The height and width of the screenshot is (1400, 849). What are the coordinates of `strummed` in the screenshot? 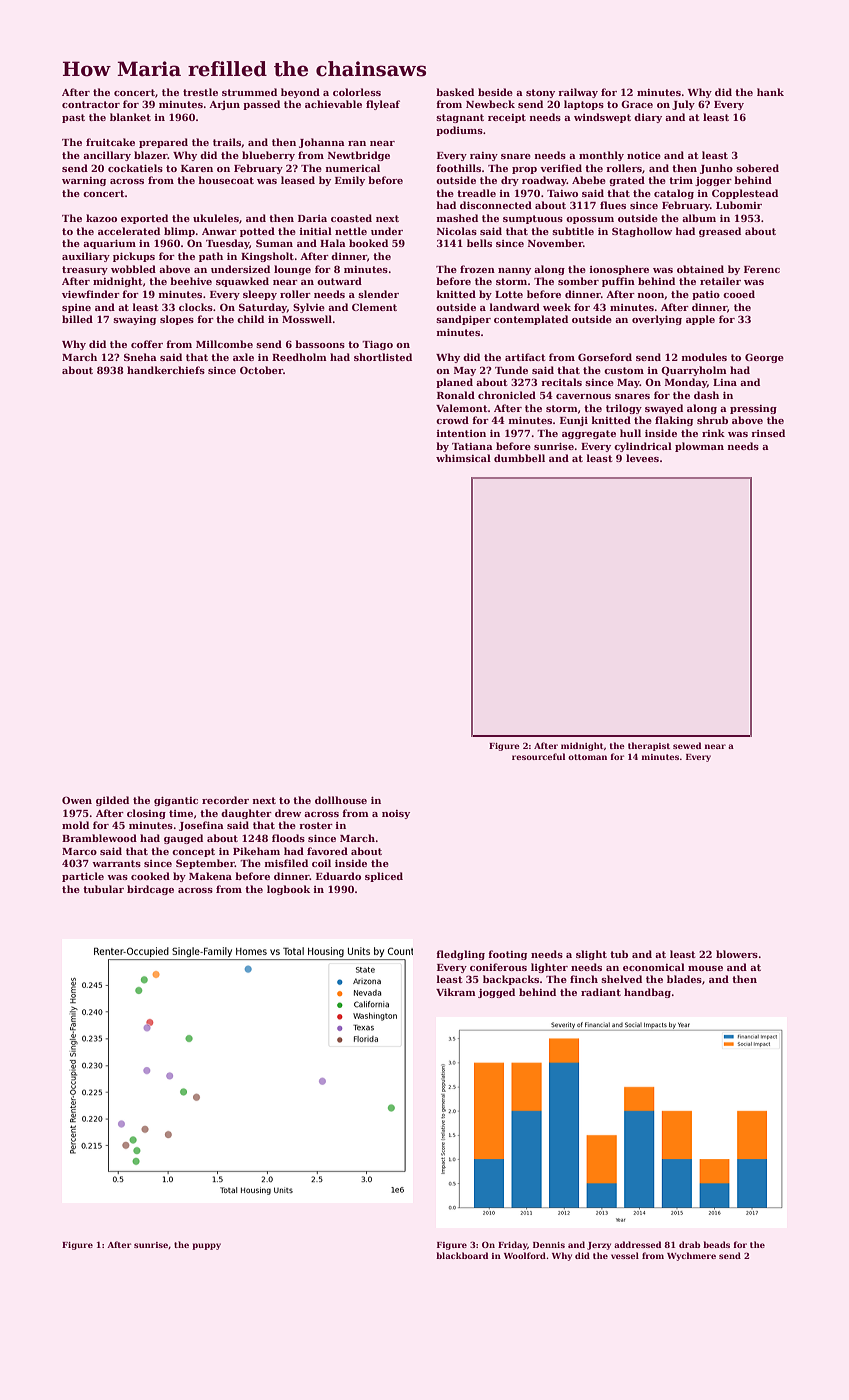 It's located at (249, 92).
